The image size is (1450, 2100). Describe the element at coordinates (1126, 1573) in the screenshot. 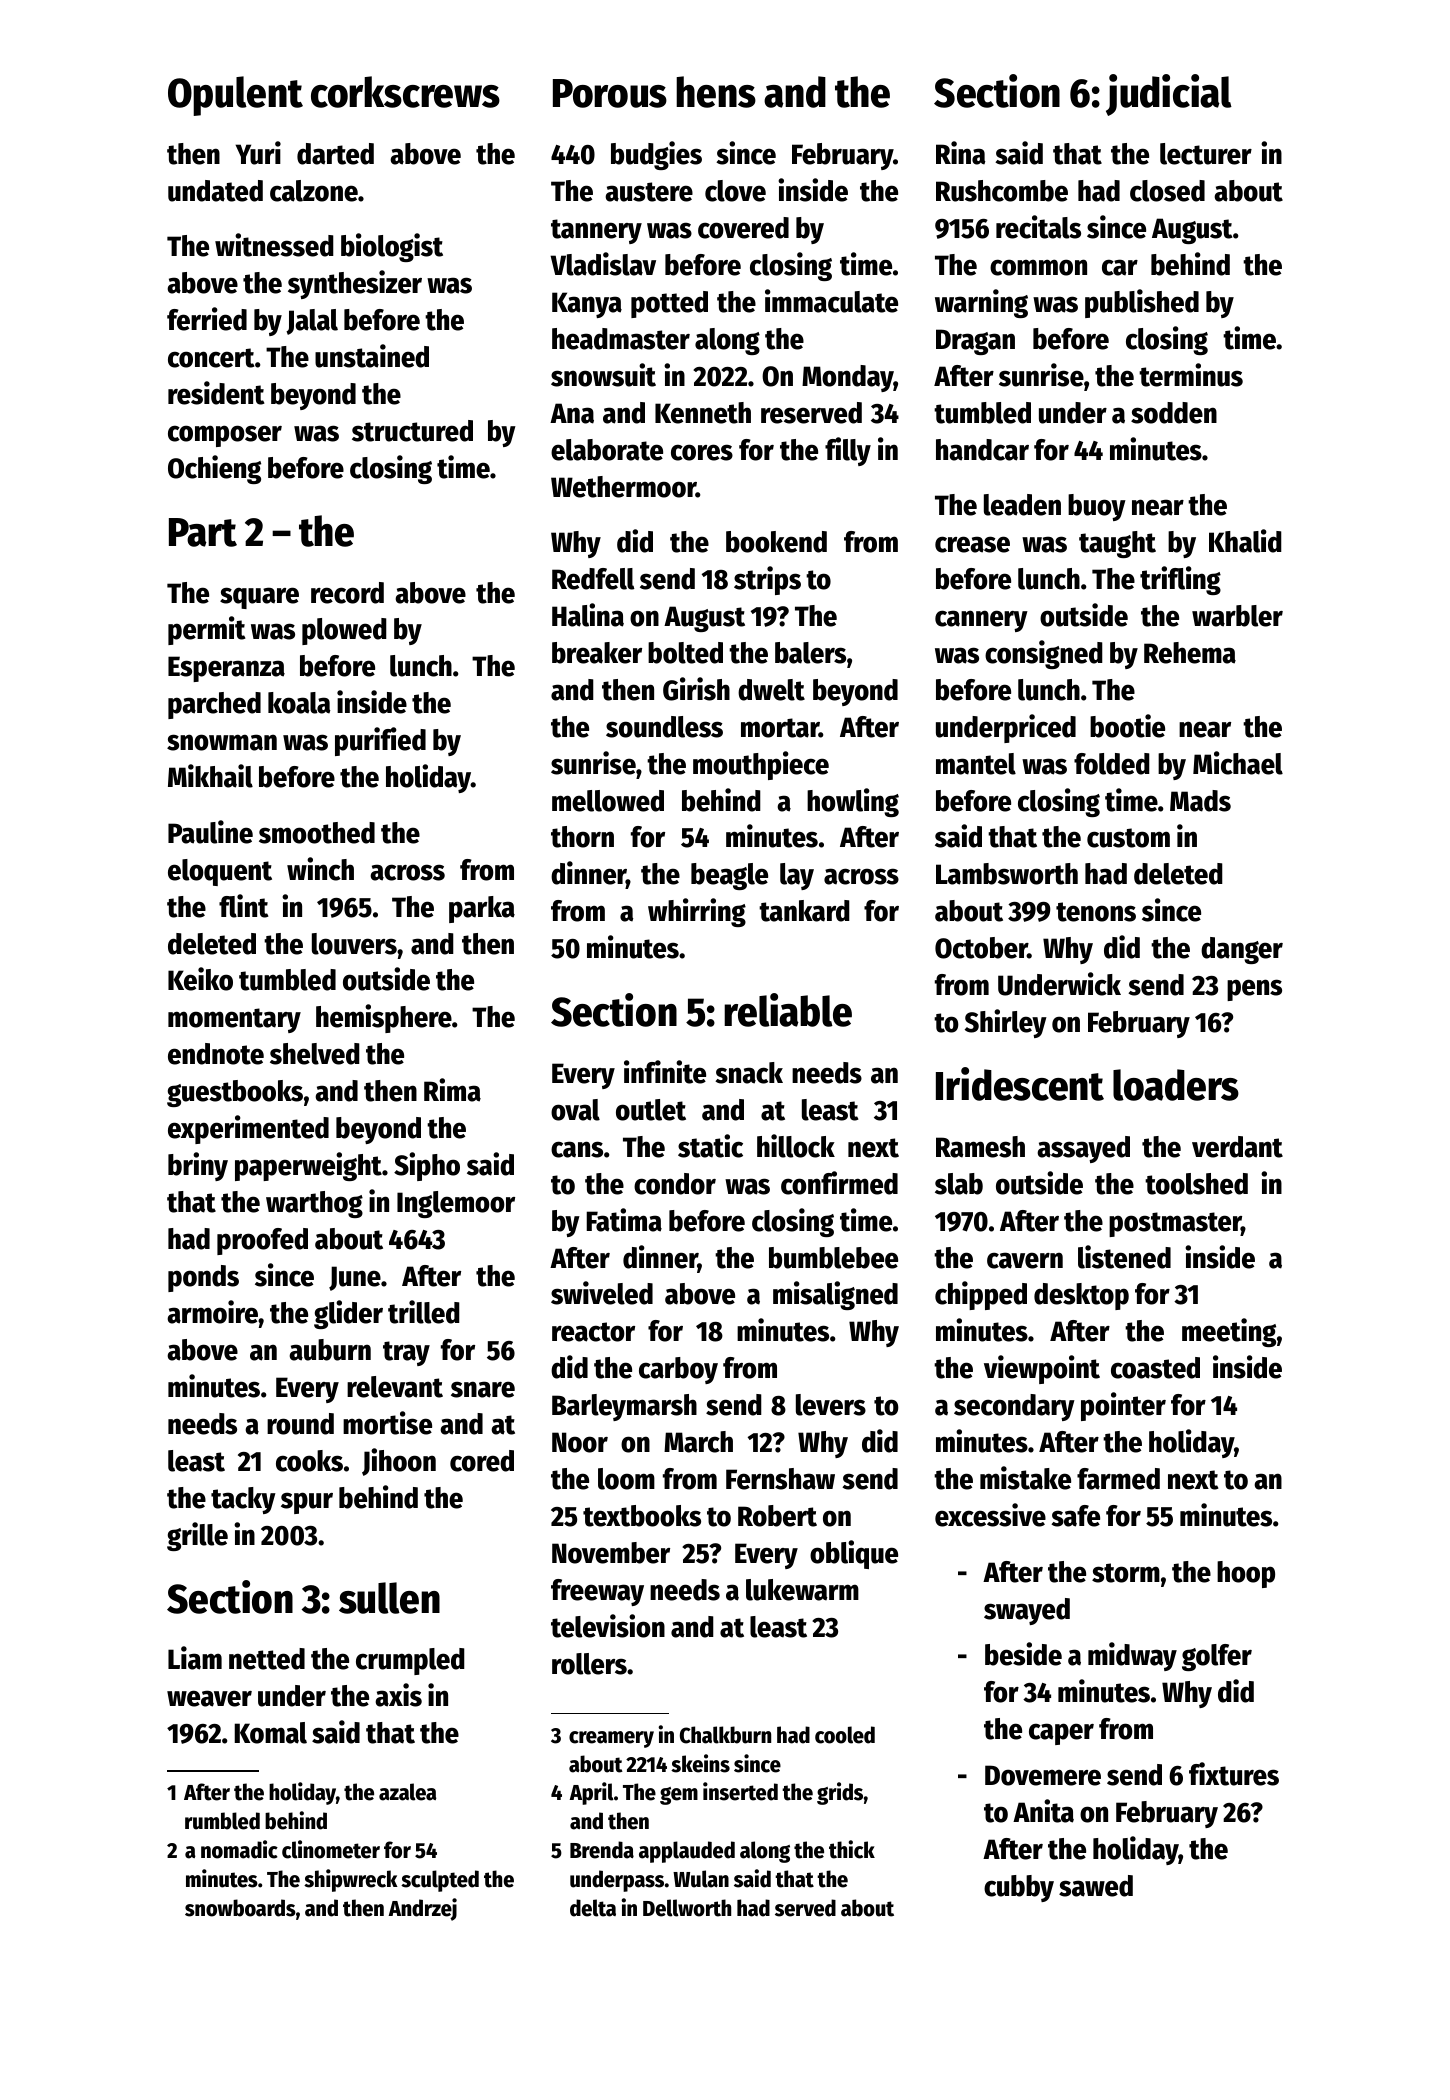

I see `storm` at that location.
